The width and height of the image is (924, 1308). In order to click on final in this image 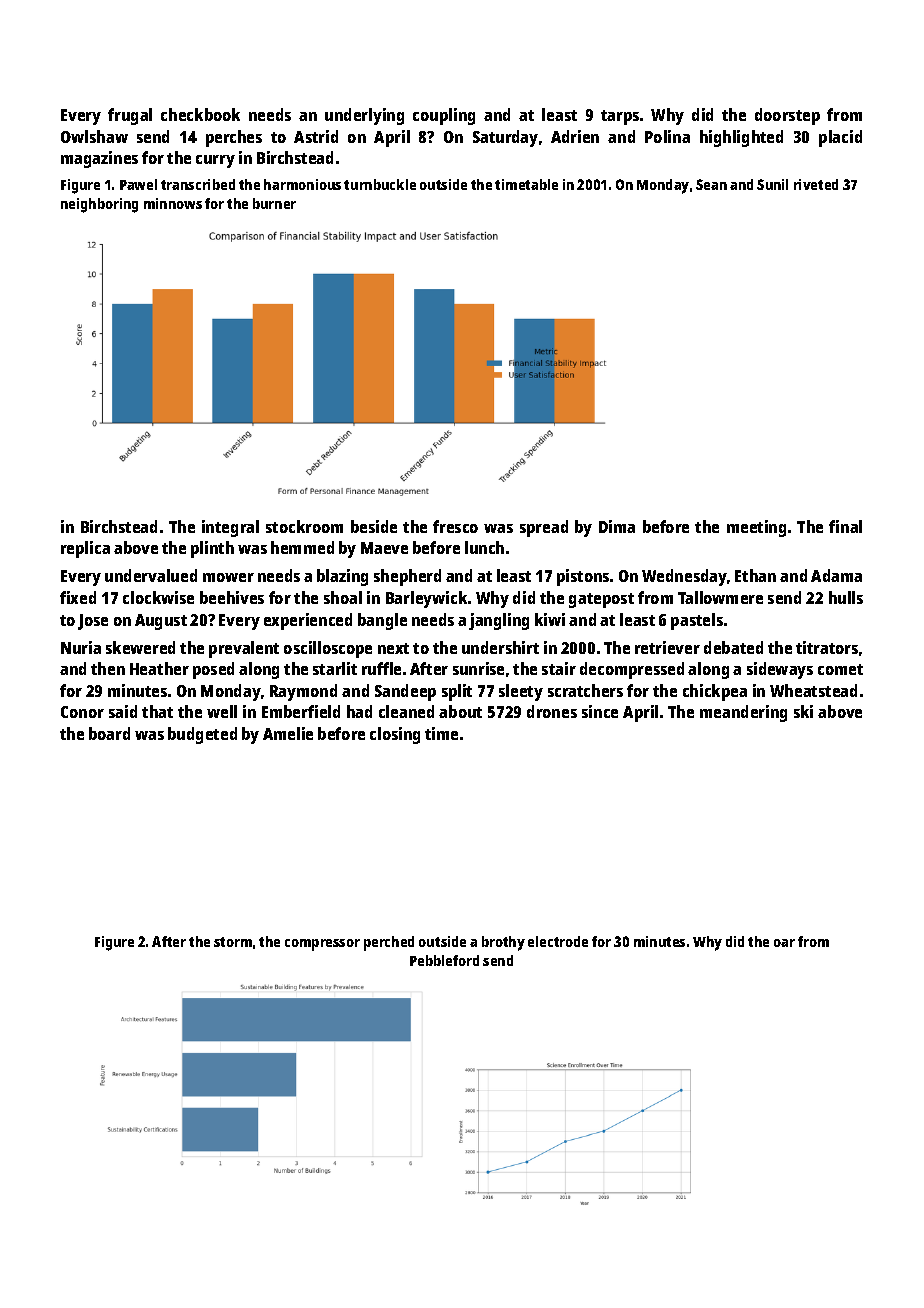, I will do `click(845, 526)`.
